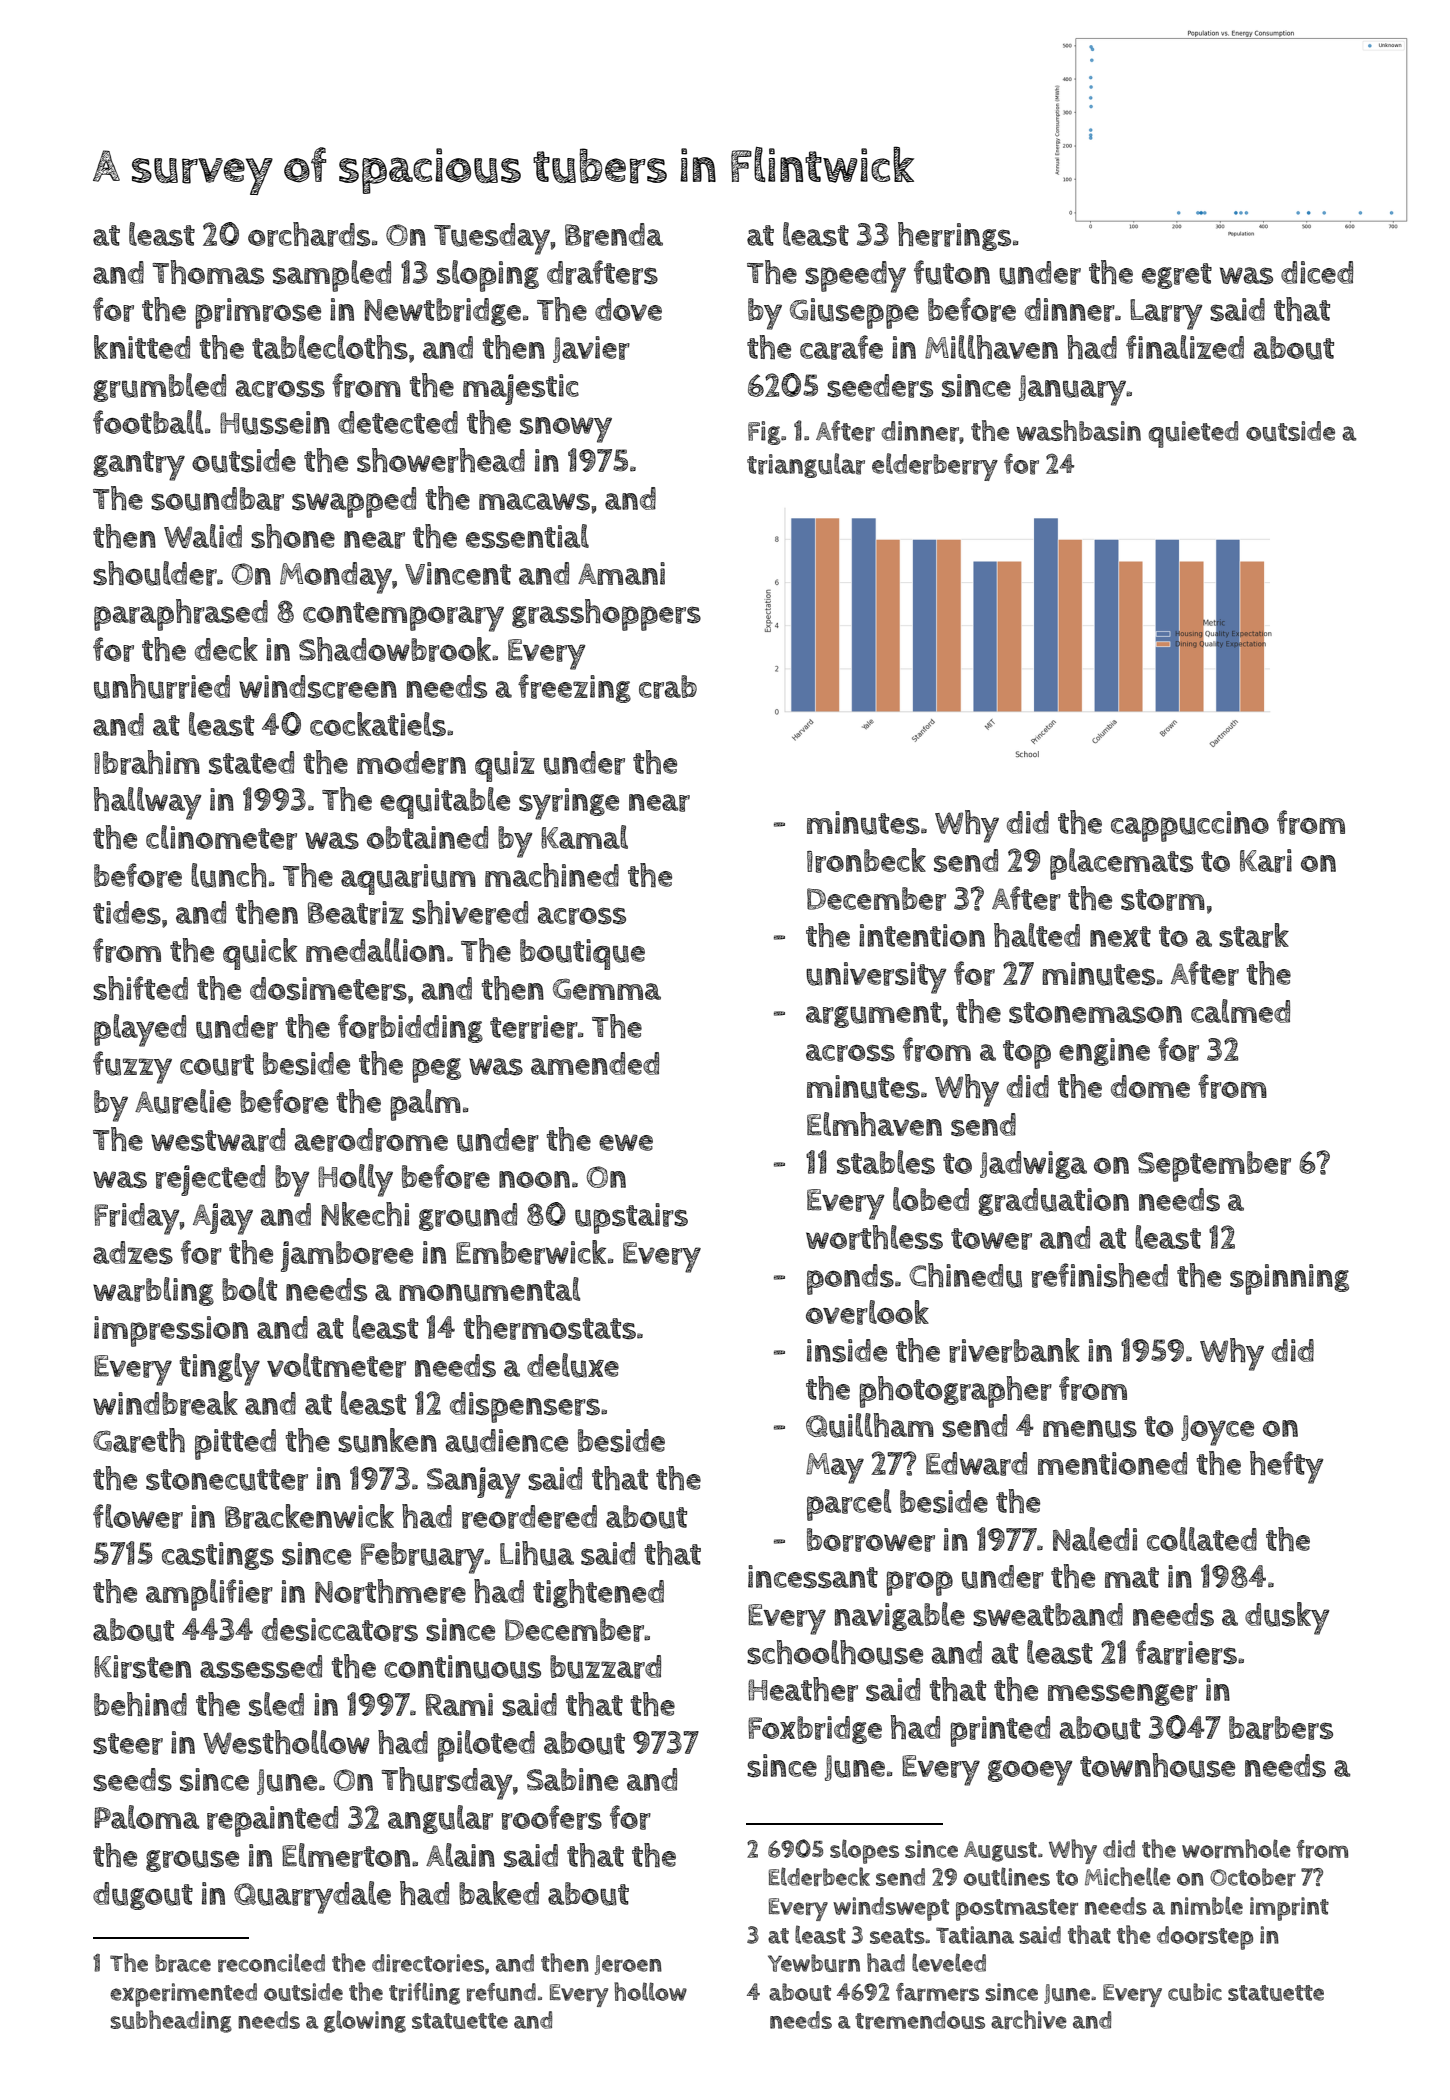  I want to click on Thomas, so click(208, 272).
